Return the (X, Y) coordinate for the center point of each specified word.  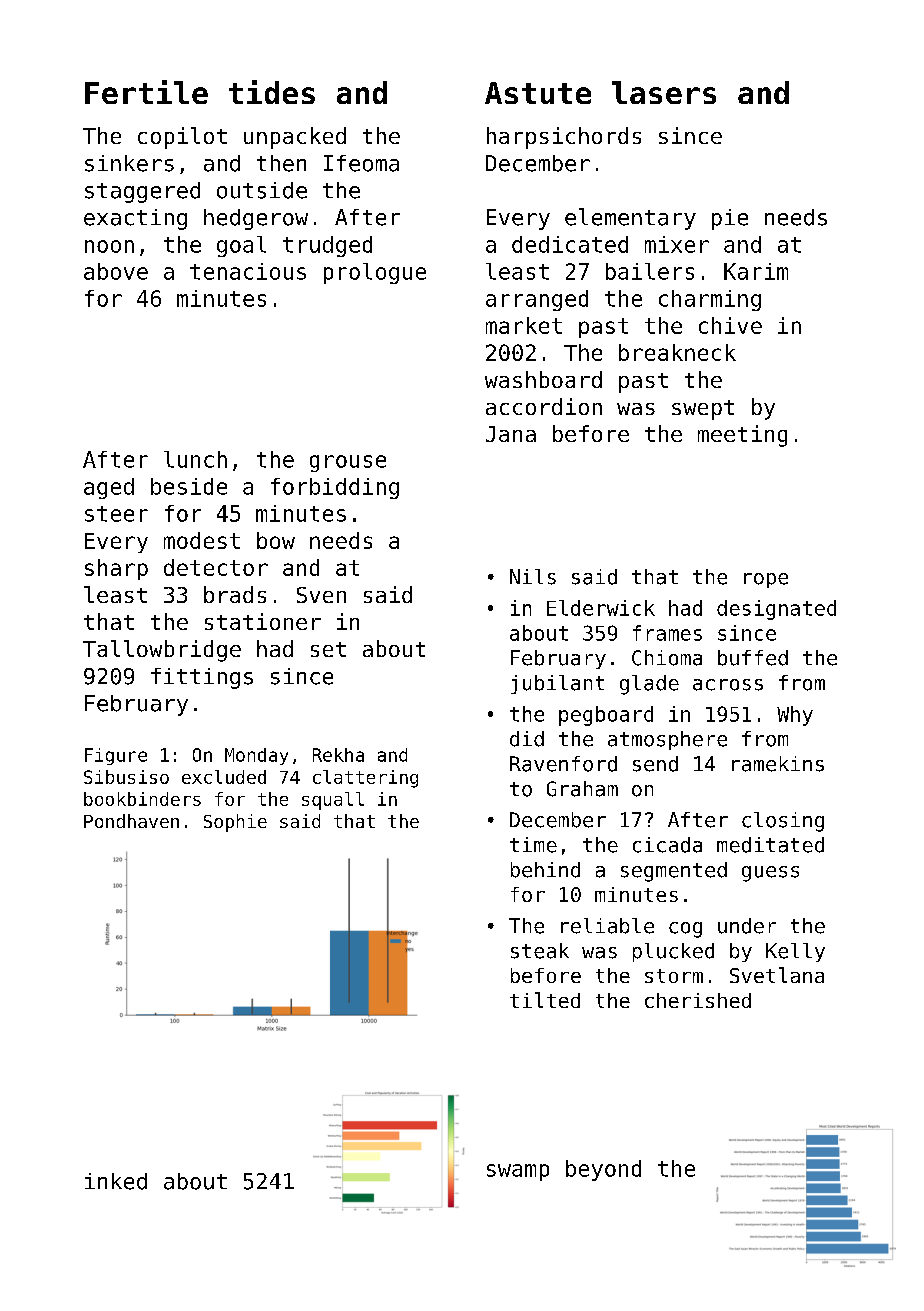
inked (116, 1181)
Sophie (235, 823)
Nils (533, 577)
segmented (674, 872)
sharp (116, 569)
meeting (742, 436)
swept (703, 410)
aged (109, 488)
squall (333, 801)
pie (730, 219)
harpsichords (564, 138)
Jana (511, 434)
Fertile (146, 92)
